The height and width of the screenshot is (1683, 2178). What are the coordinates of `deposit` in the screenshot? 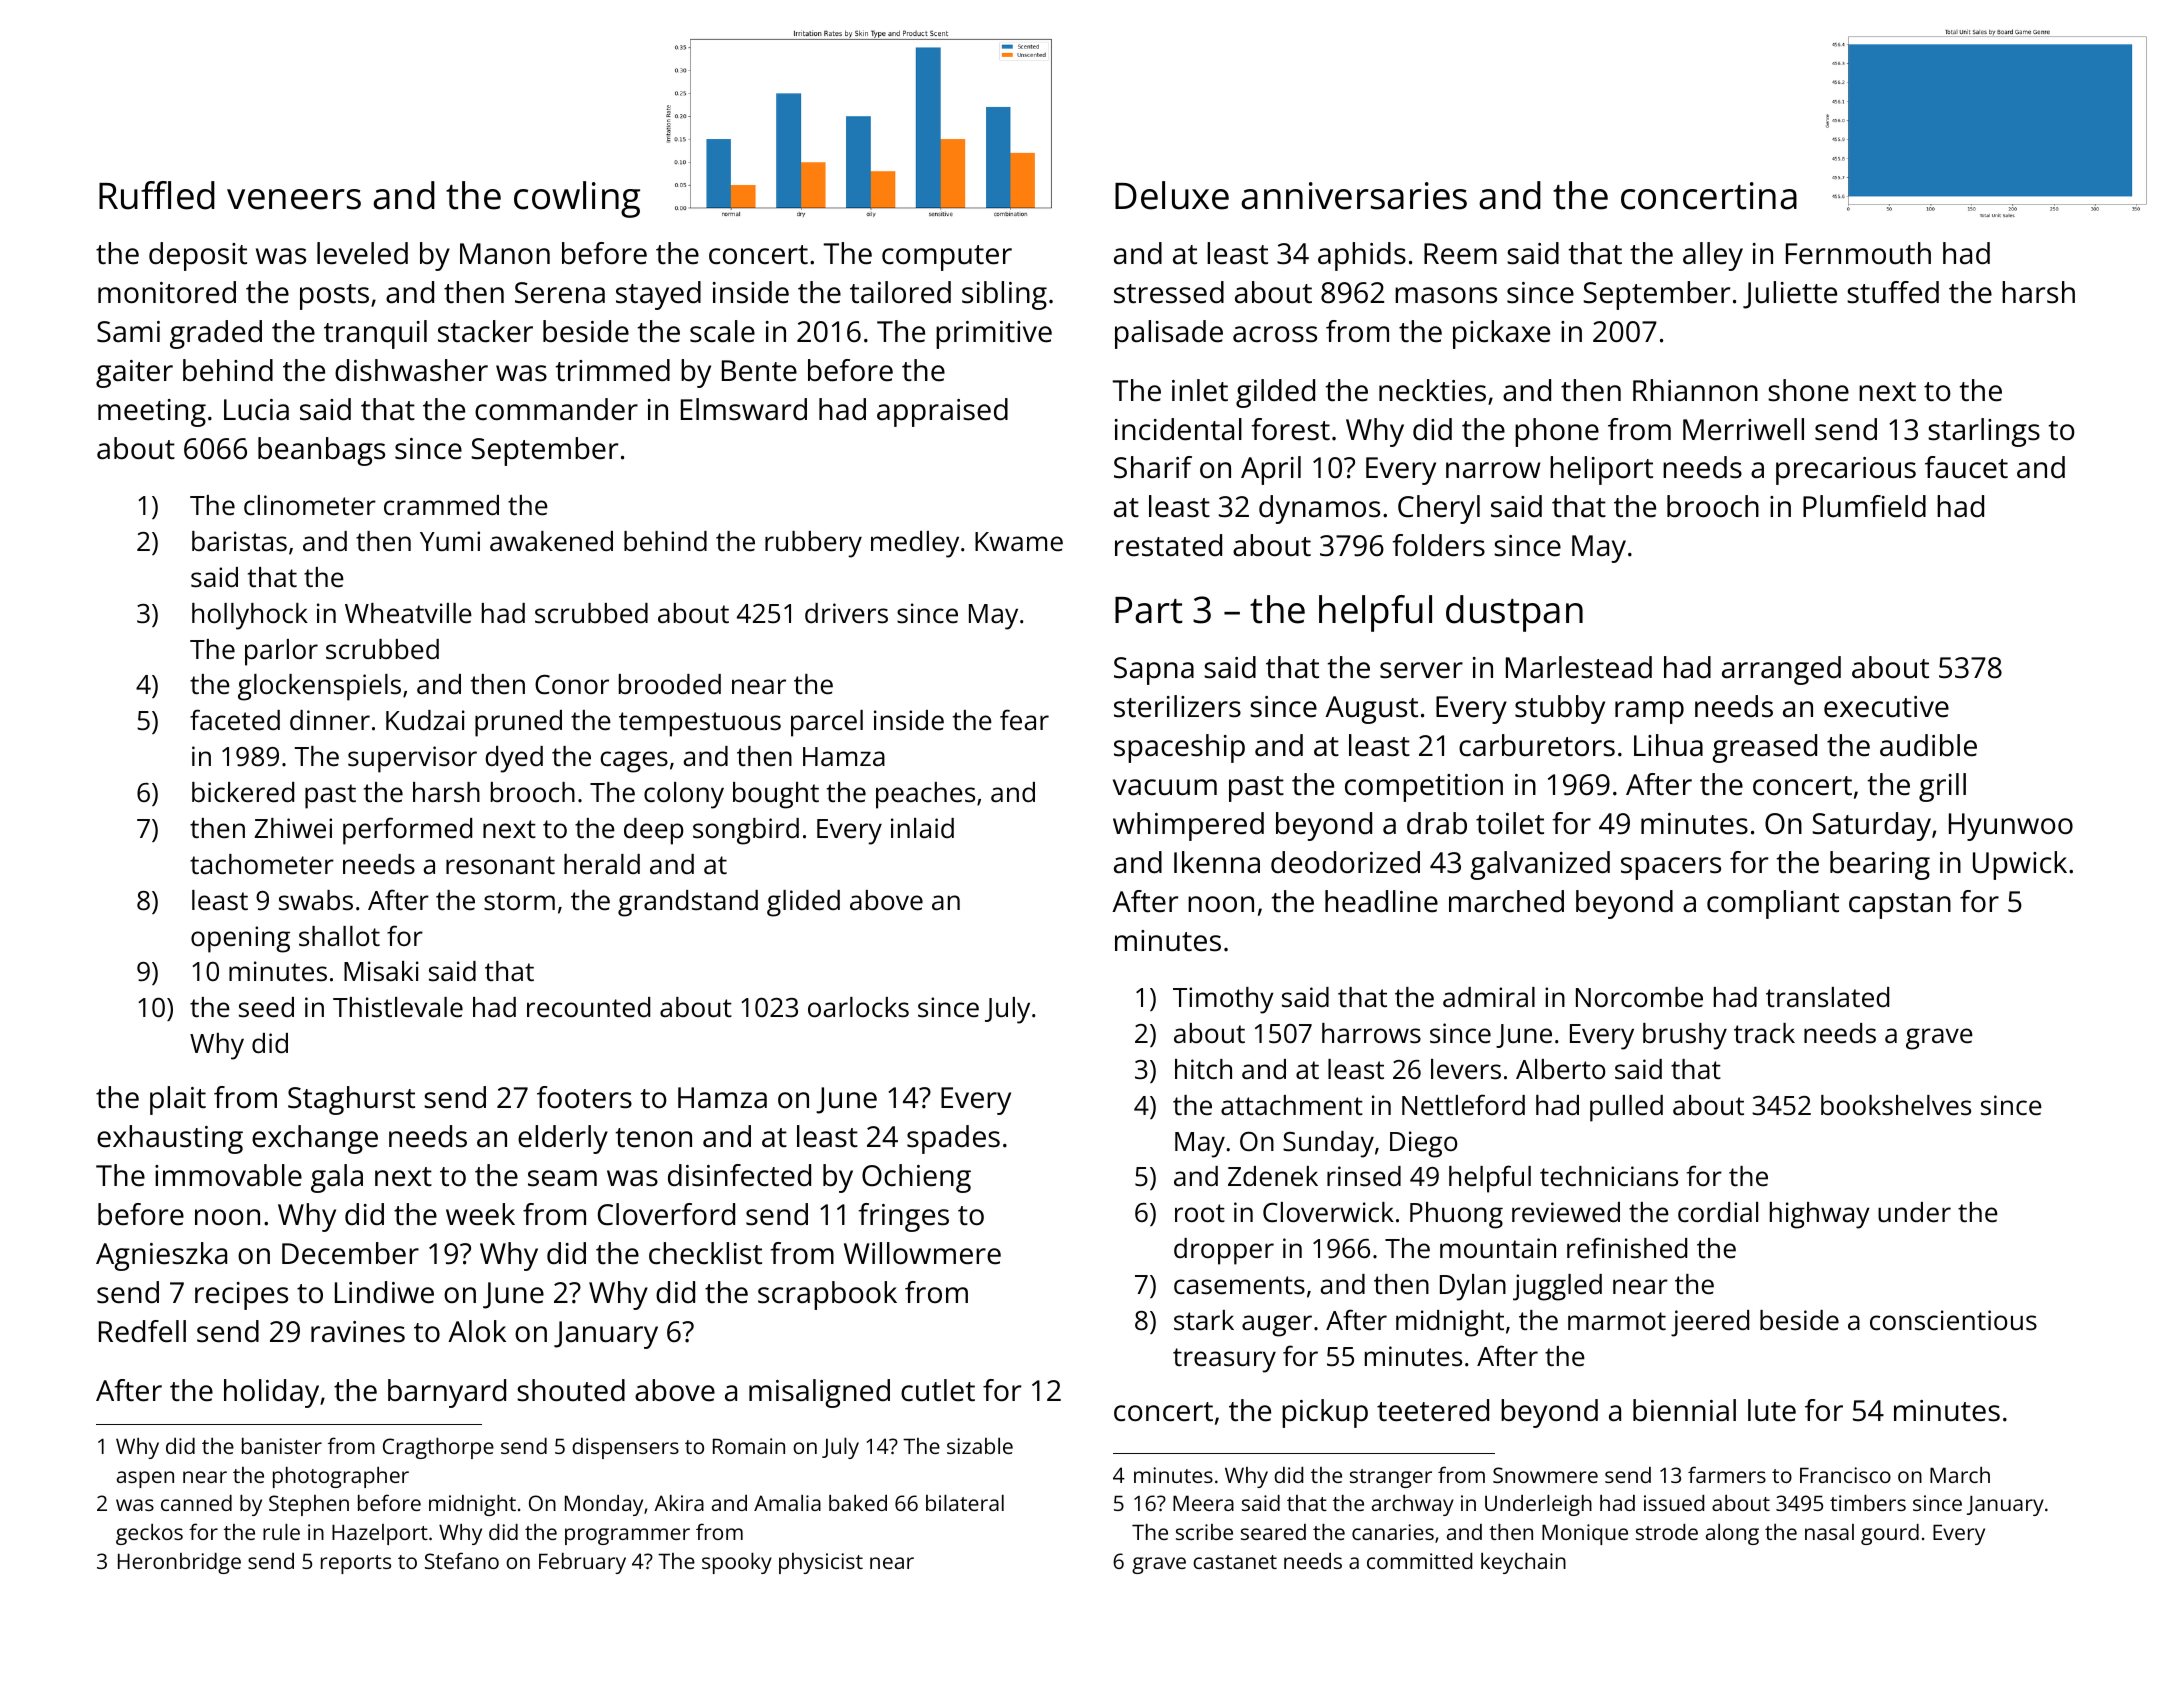 It's located at (198, 256).
